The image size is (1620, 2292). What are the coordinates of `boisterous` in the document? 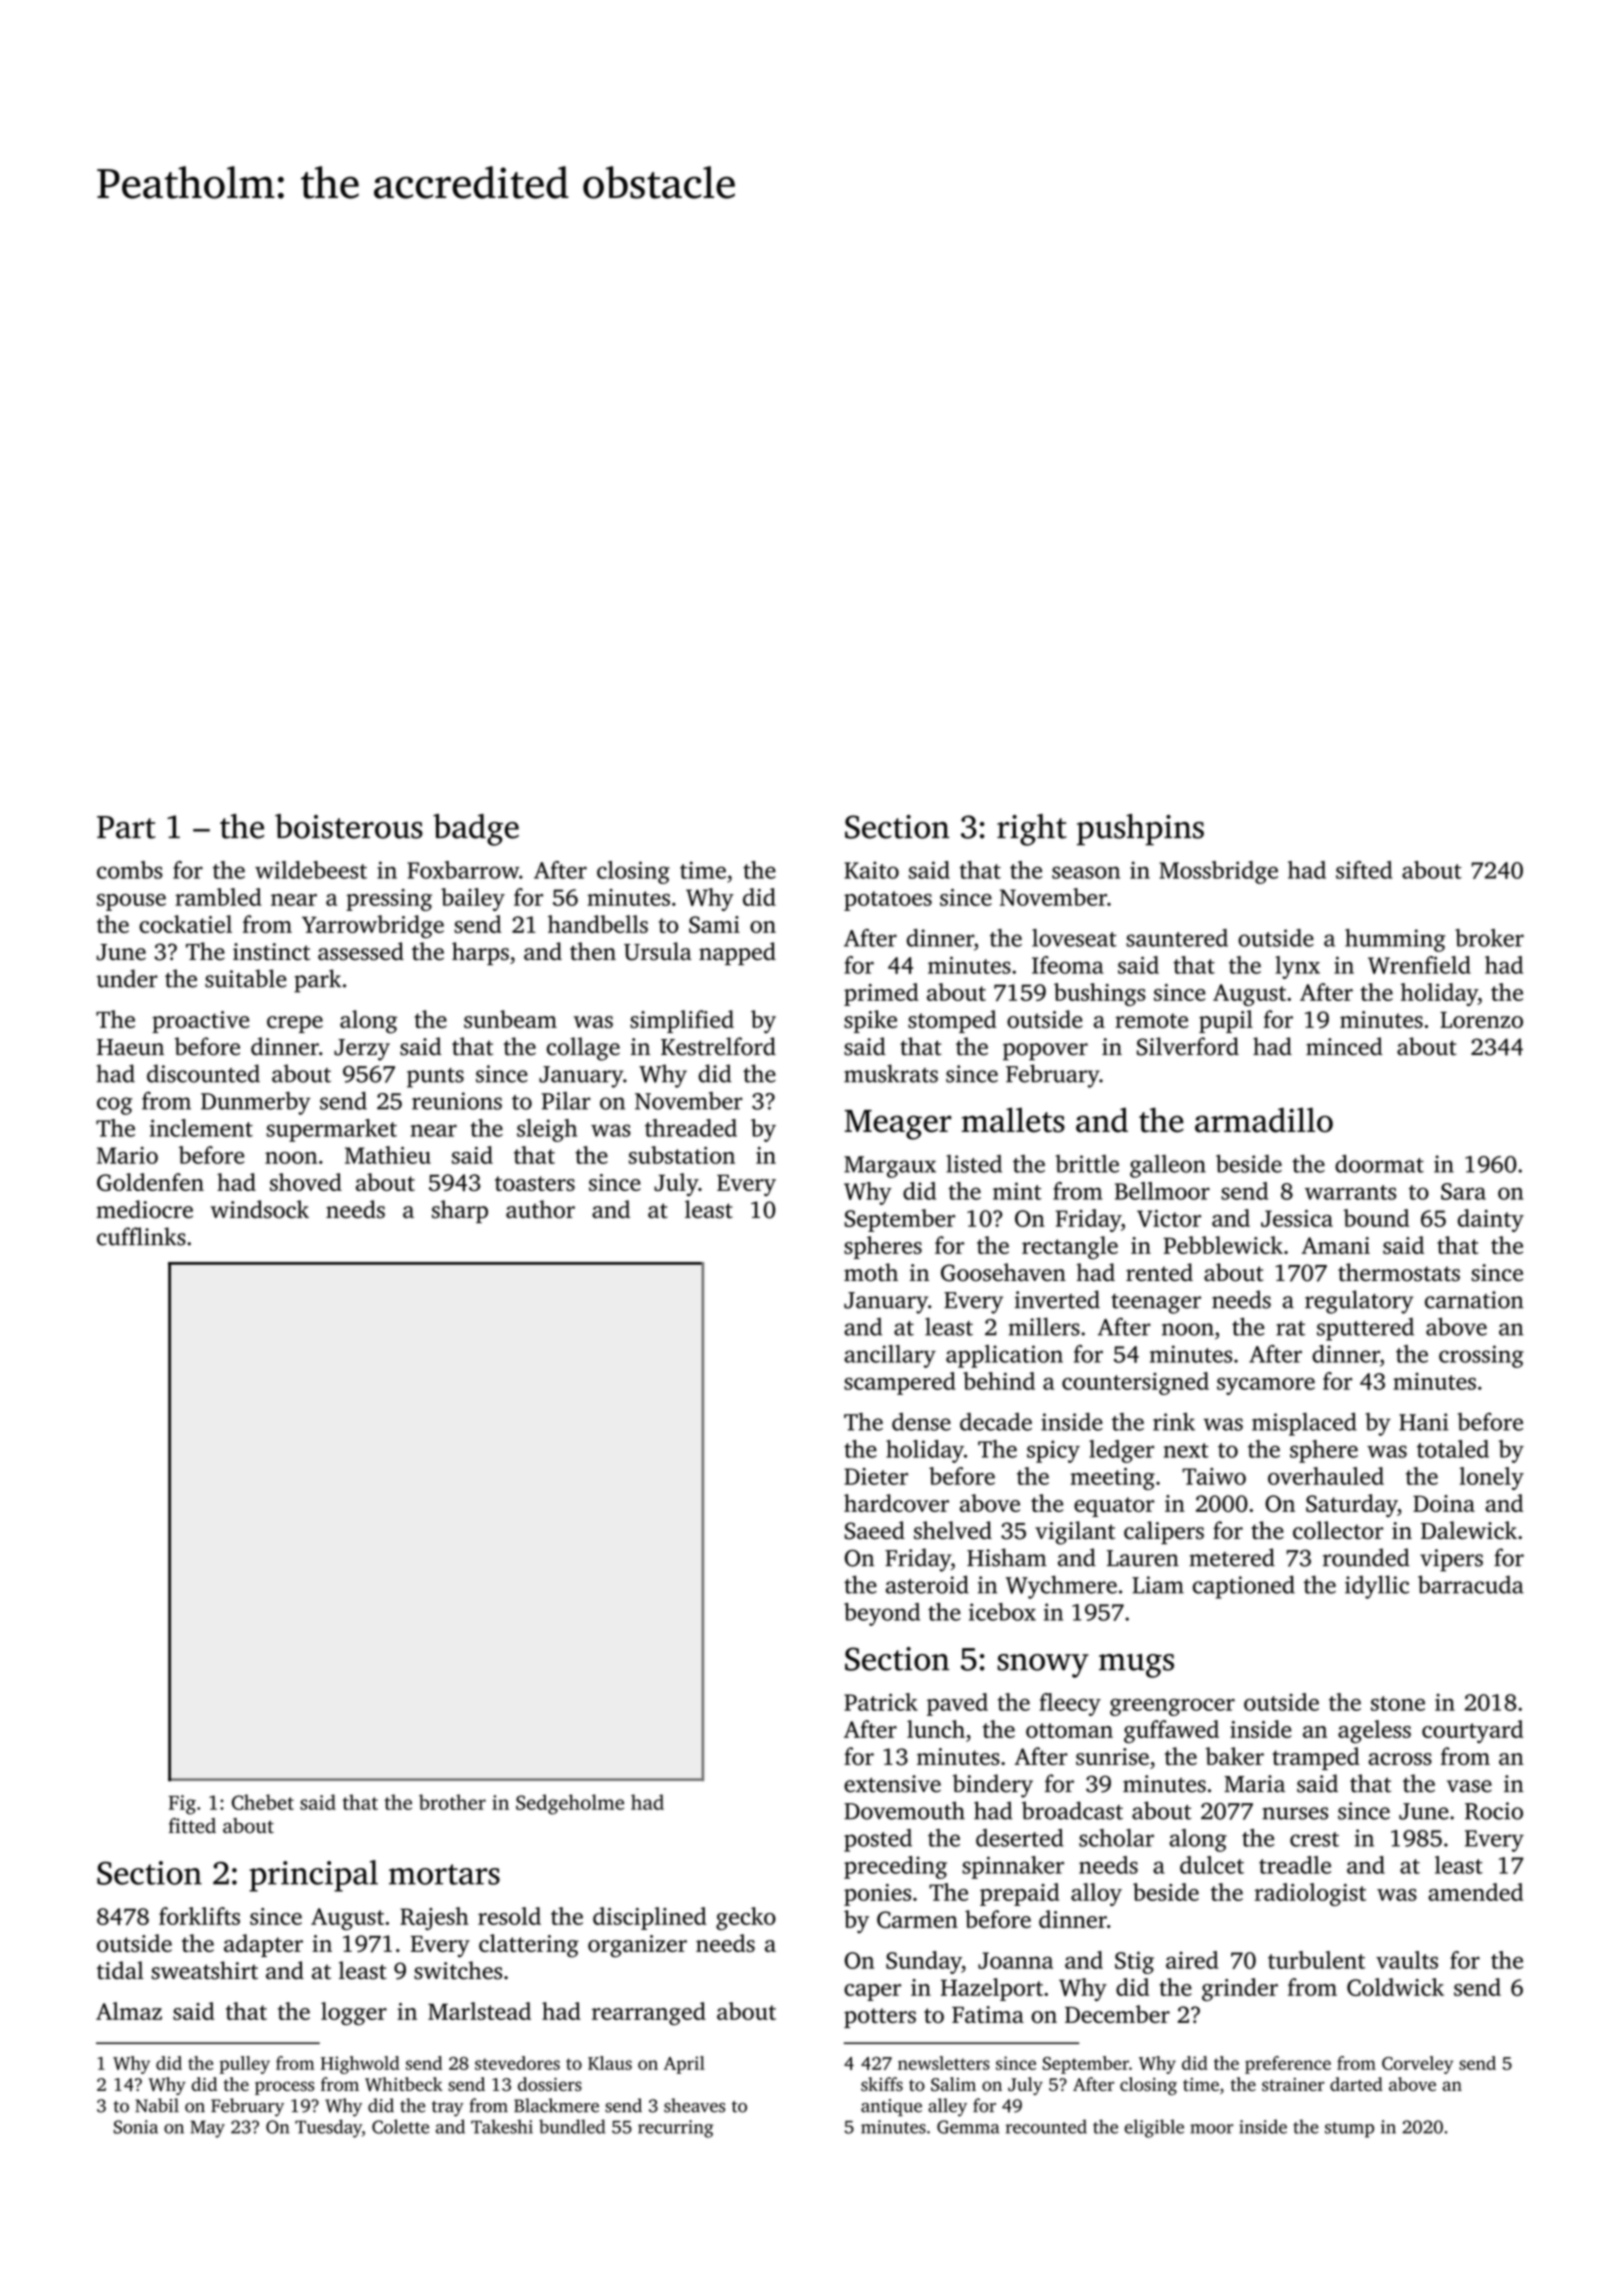 It's located at (349, 826).
